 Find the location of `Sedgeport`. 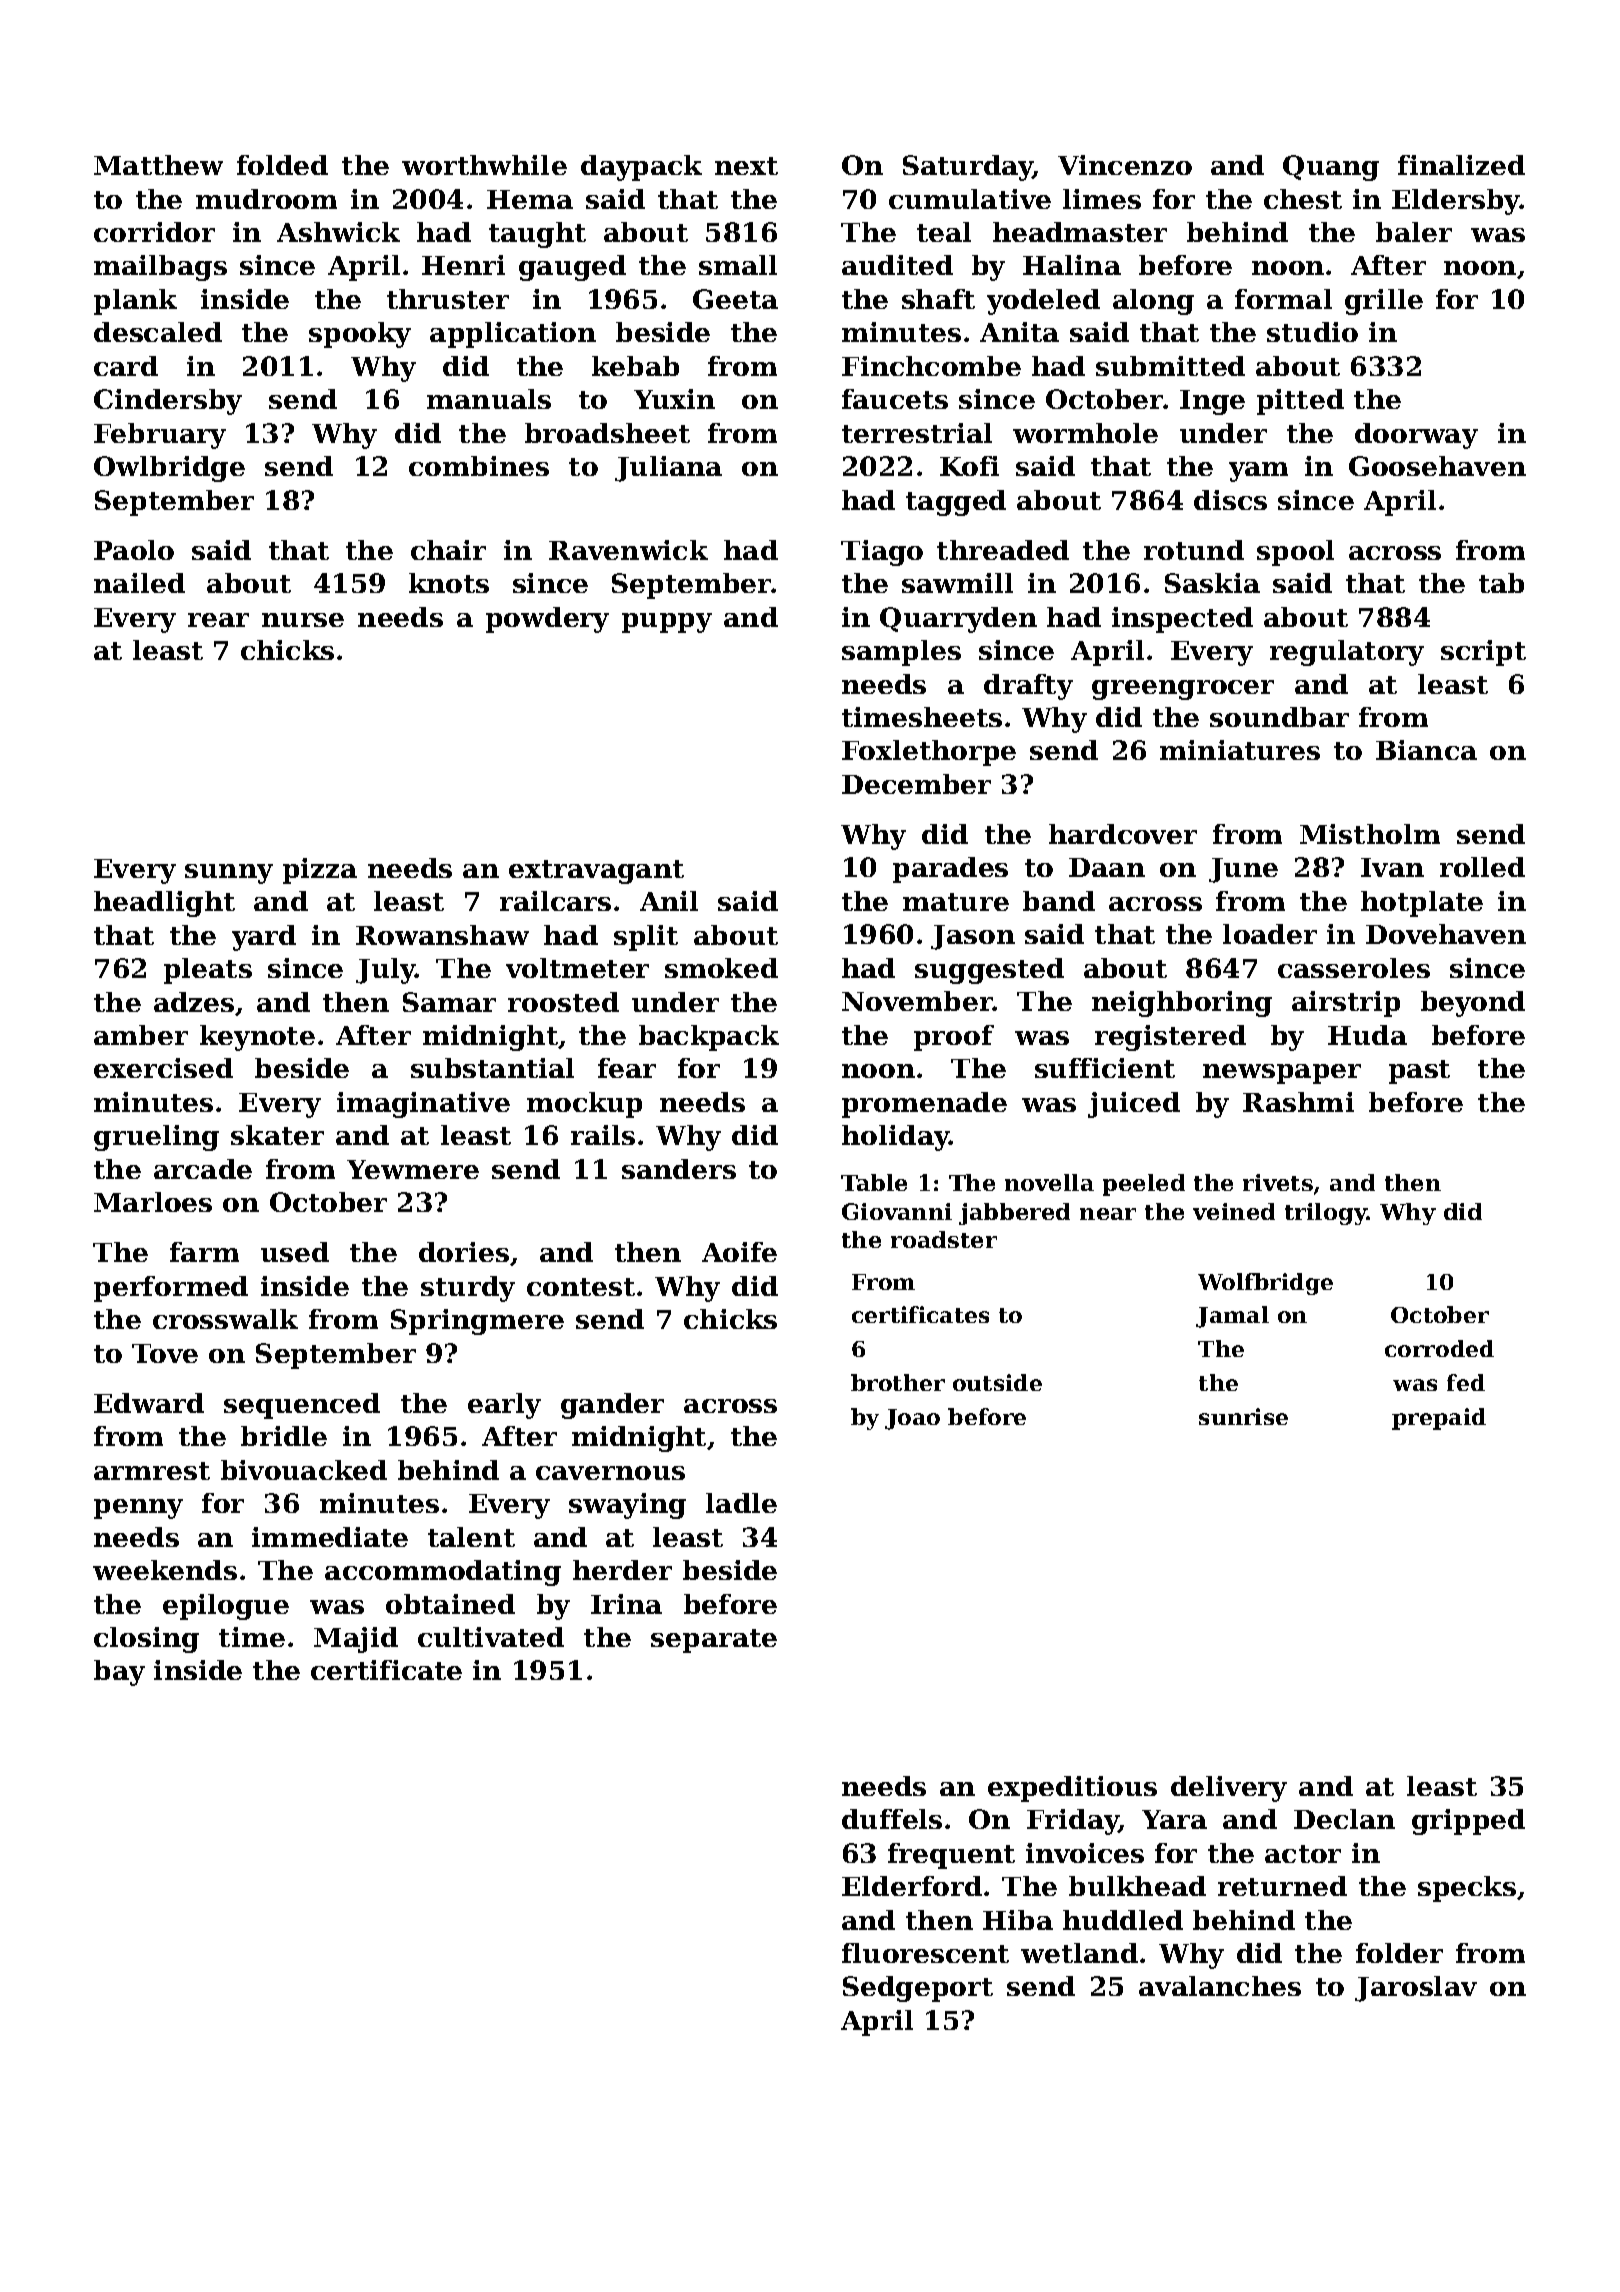

Sedgeport is located at coordinates (918, 1989).
